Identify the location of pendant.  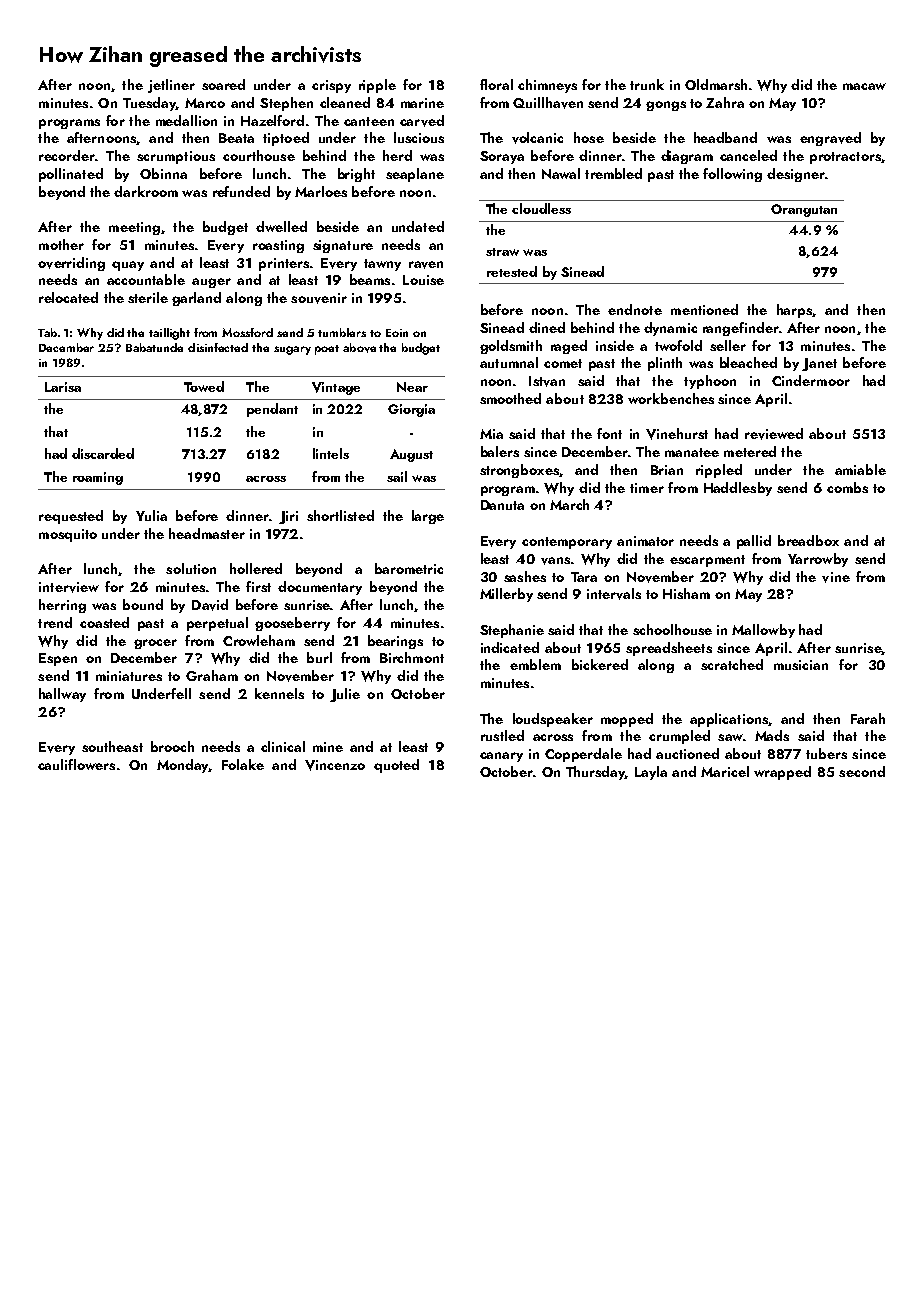
(272, 410).
